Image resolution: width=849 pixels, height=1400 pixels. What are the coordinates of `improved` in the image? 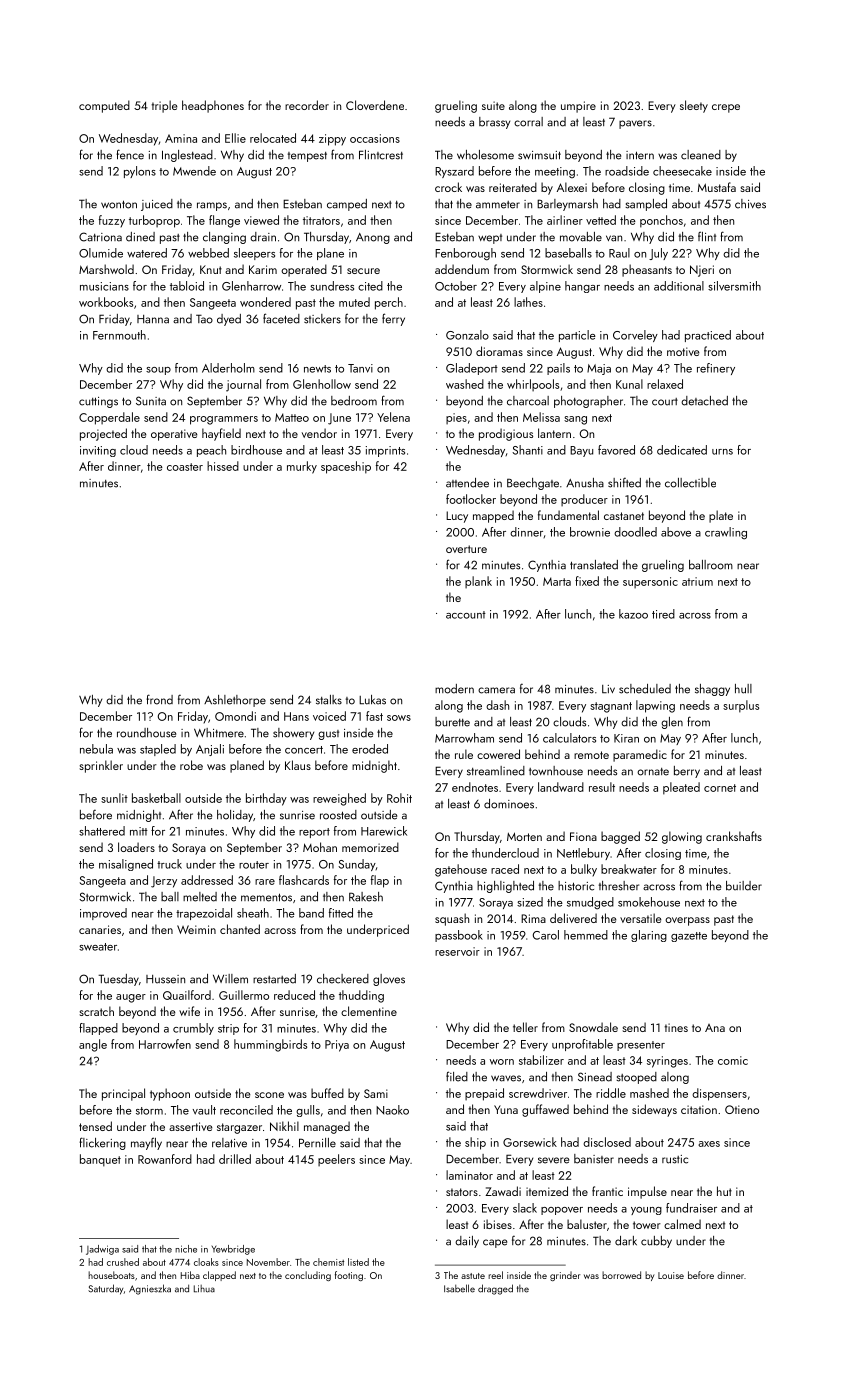 It's located at (103, 914).
